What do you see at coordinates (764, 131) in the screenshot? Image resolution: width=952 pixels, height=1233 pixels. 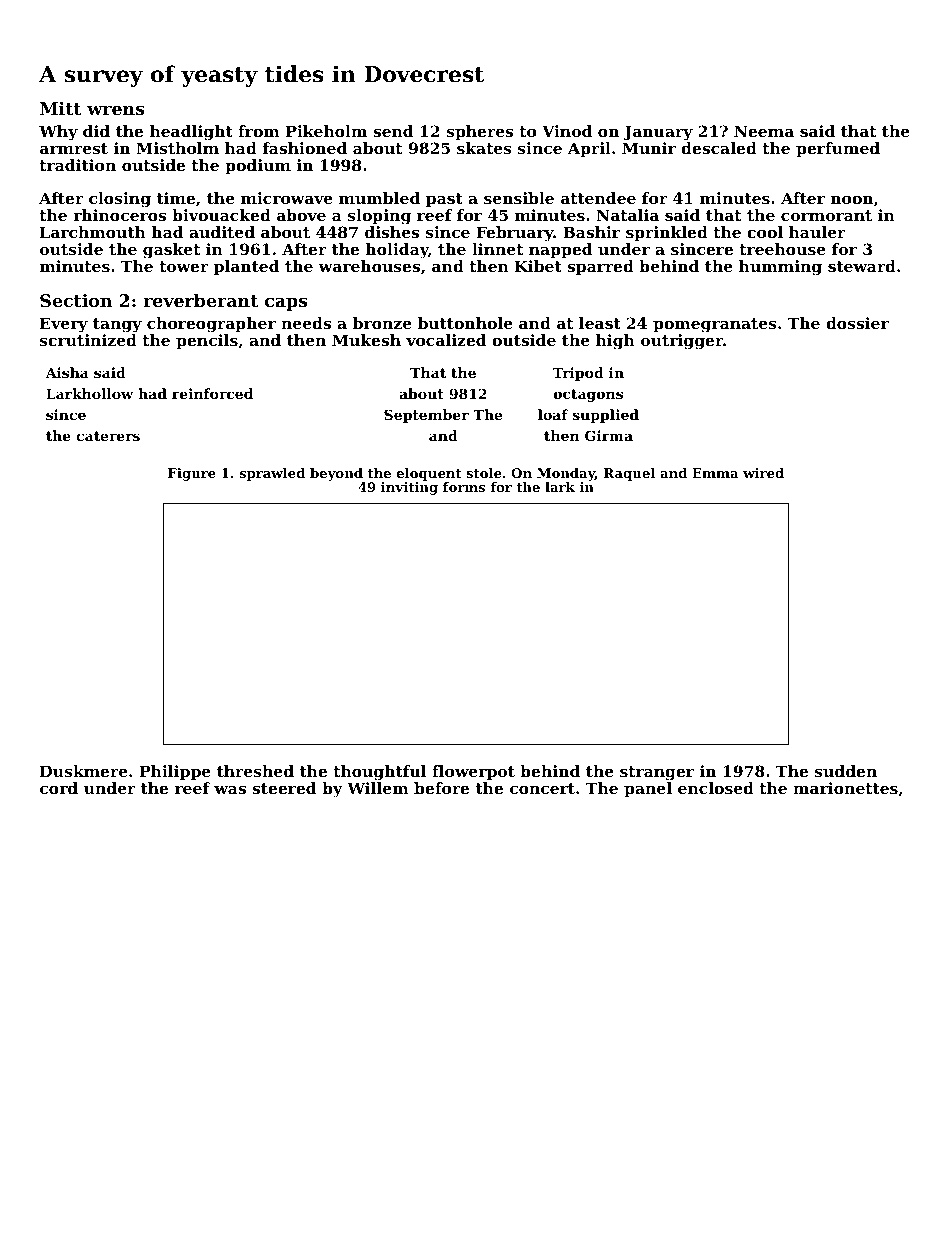 I see `Neema` at bounding box center [764, 131].
